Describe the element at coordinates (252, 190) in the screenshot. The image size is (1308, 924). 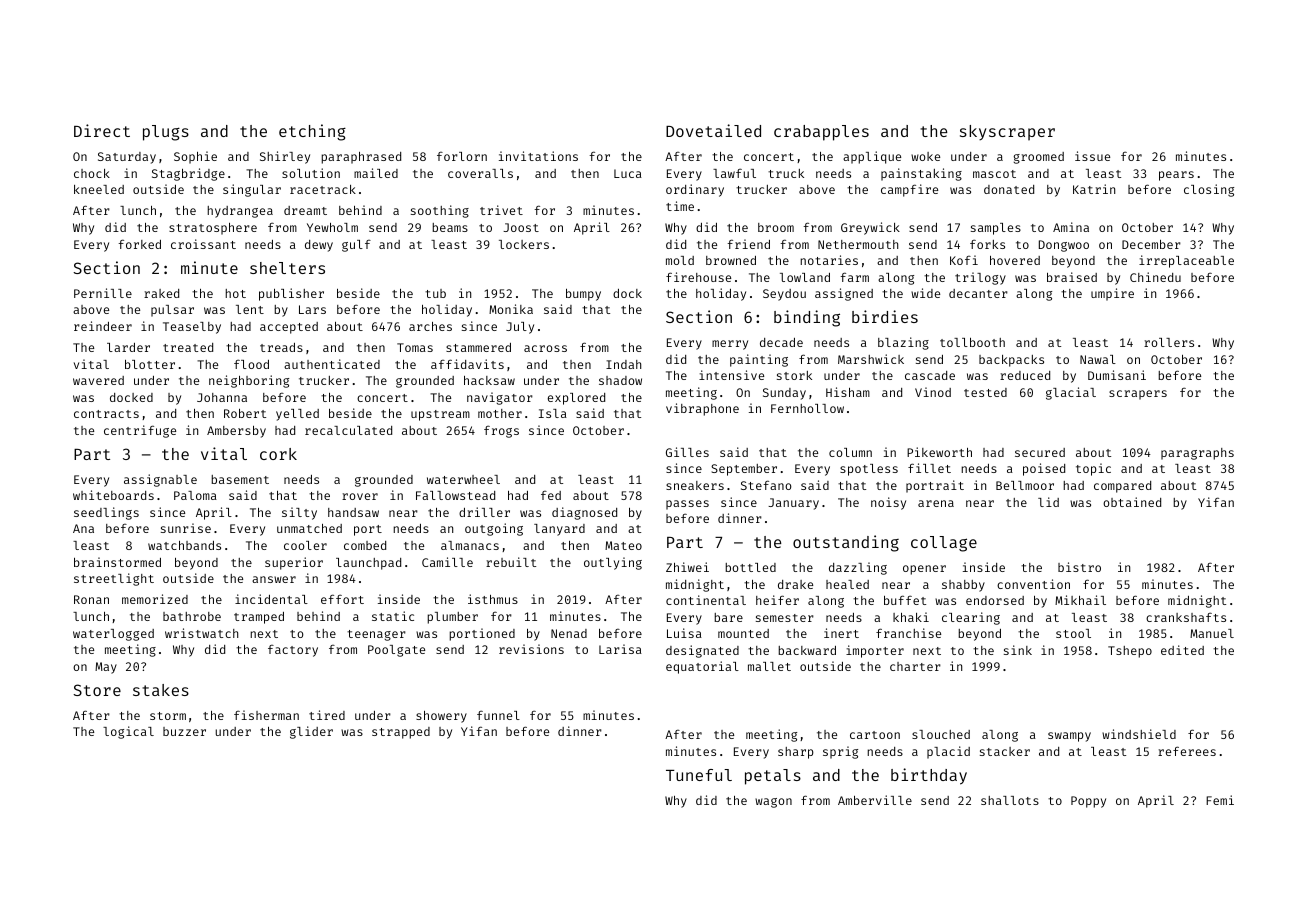
I see `singular` at that location.
